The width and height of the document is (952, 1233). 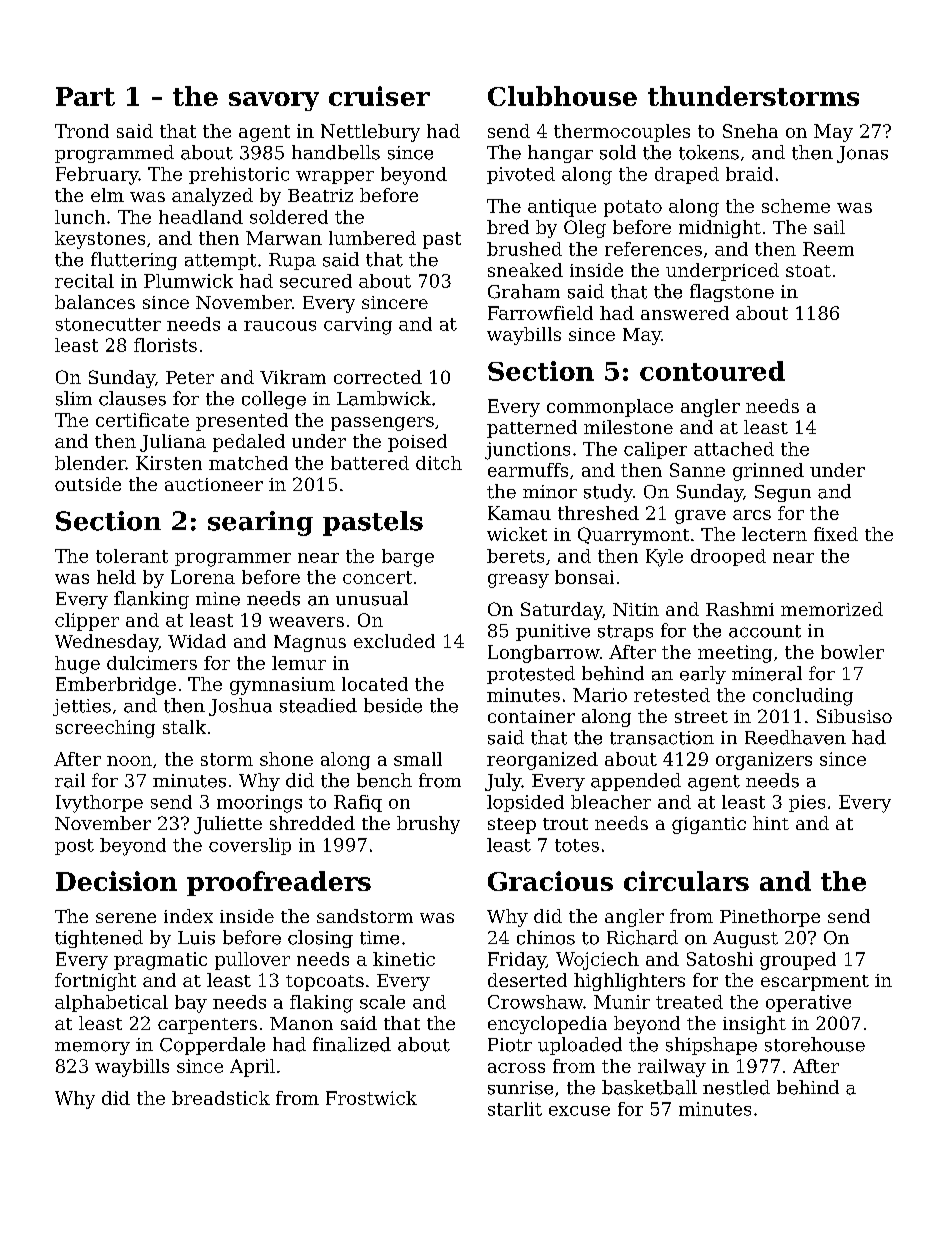 What do you see at coordinates (274, 101) in the document?
I see `savory` at bounding box center [274, 101].
